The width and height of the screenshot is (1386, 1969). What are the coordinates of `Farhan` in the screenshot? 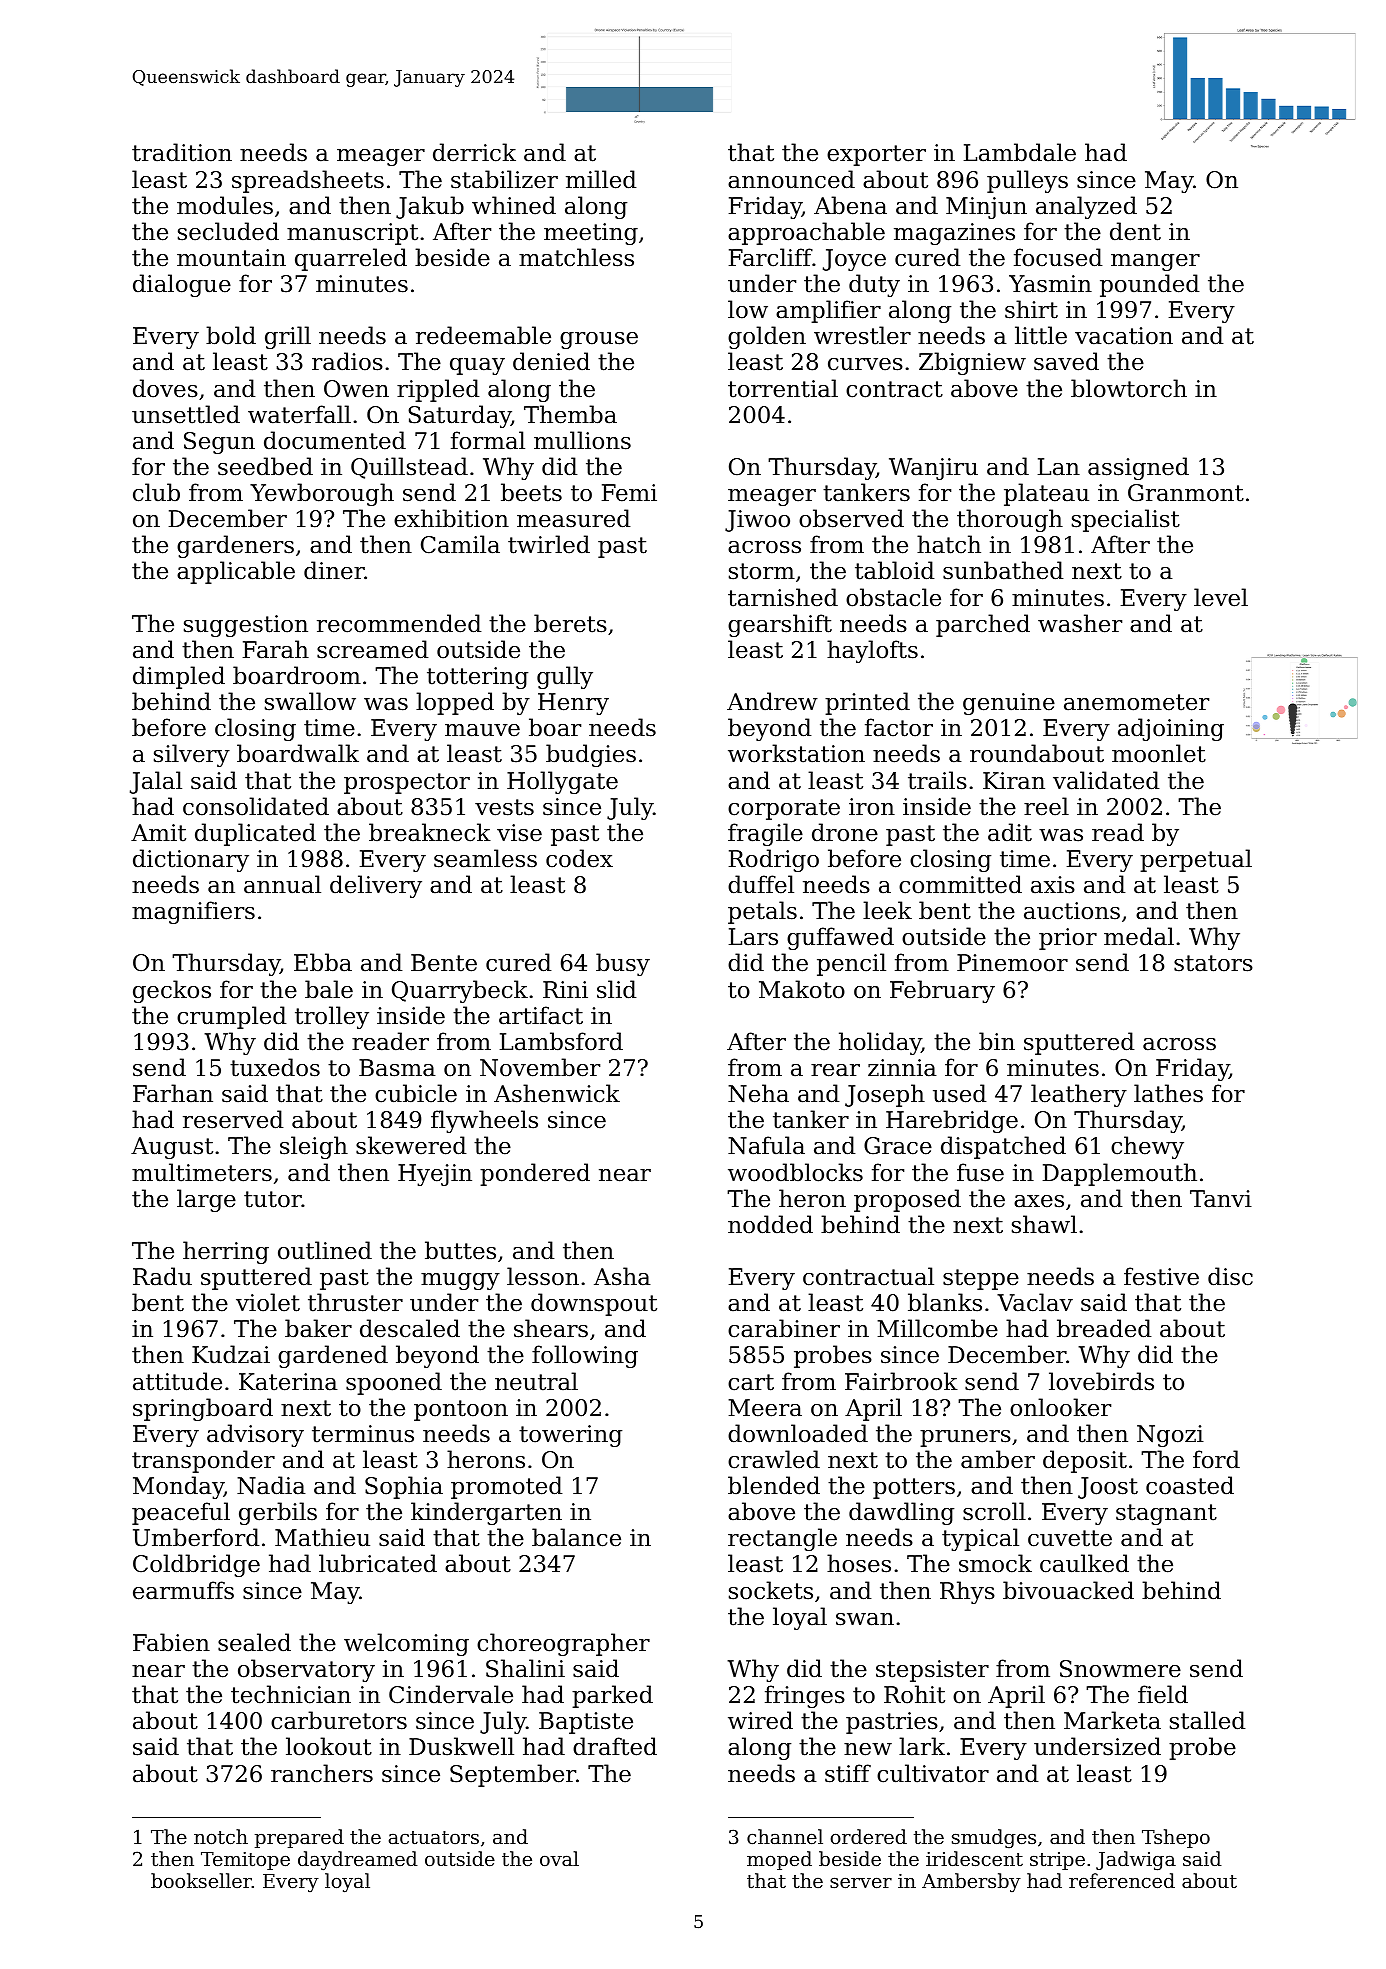 It's located at (173, 1093).
